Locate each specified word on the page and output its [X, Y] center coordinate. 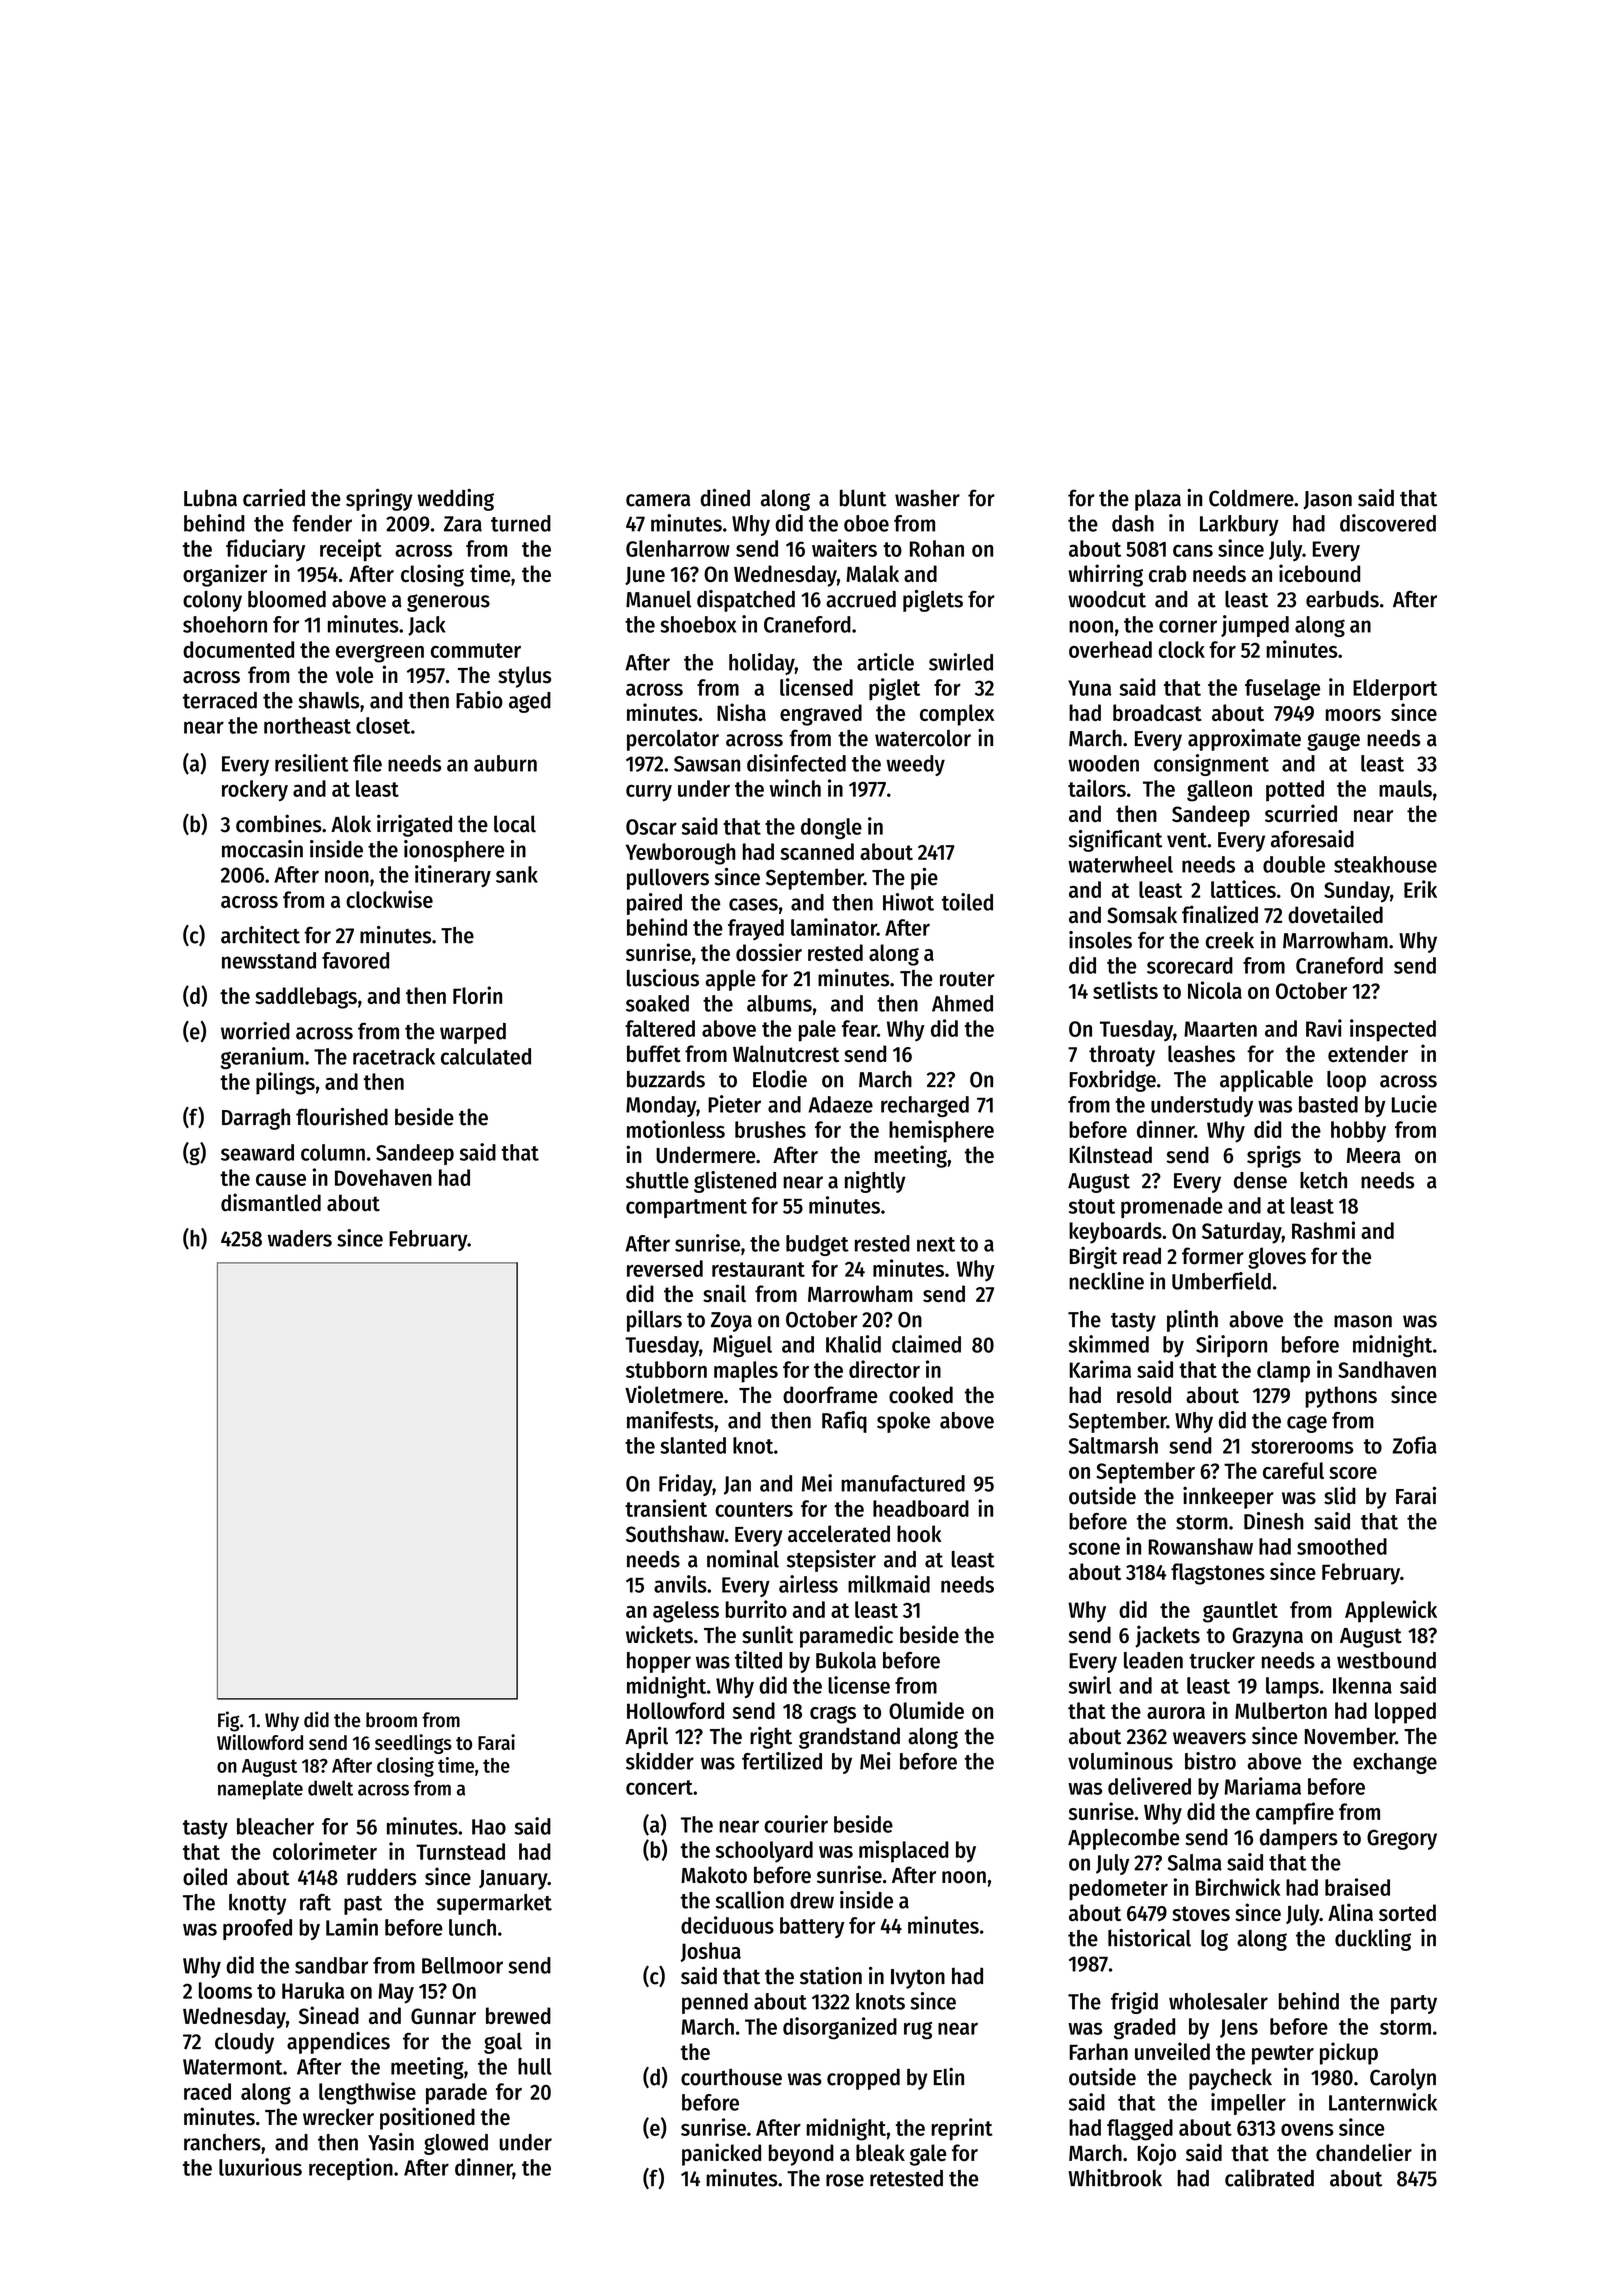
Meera [1374, 1156]
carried [274, 498]
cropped [863, 2079]
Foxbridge [1113, 1081]
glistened [735, 1182]
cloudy [244, 2043]
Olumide [926, 1710]
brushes [770, 1129]
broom [391, 1720]
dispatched [746, 601]
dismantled [271, 1202]
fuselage [1282, 690]
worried [255, 1031]
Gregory [1402, 1839]
